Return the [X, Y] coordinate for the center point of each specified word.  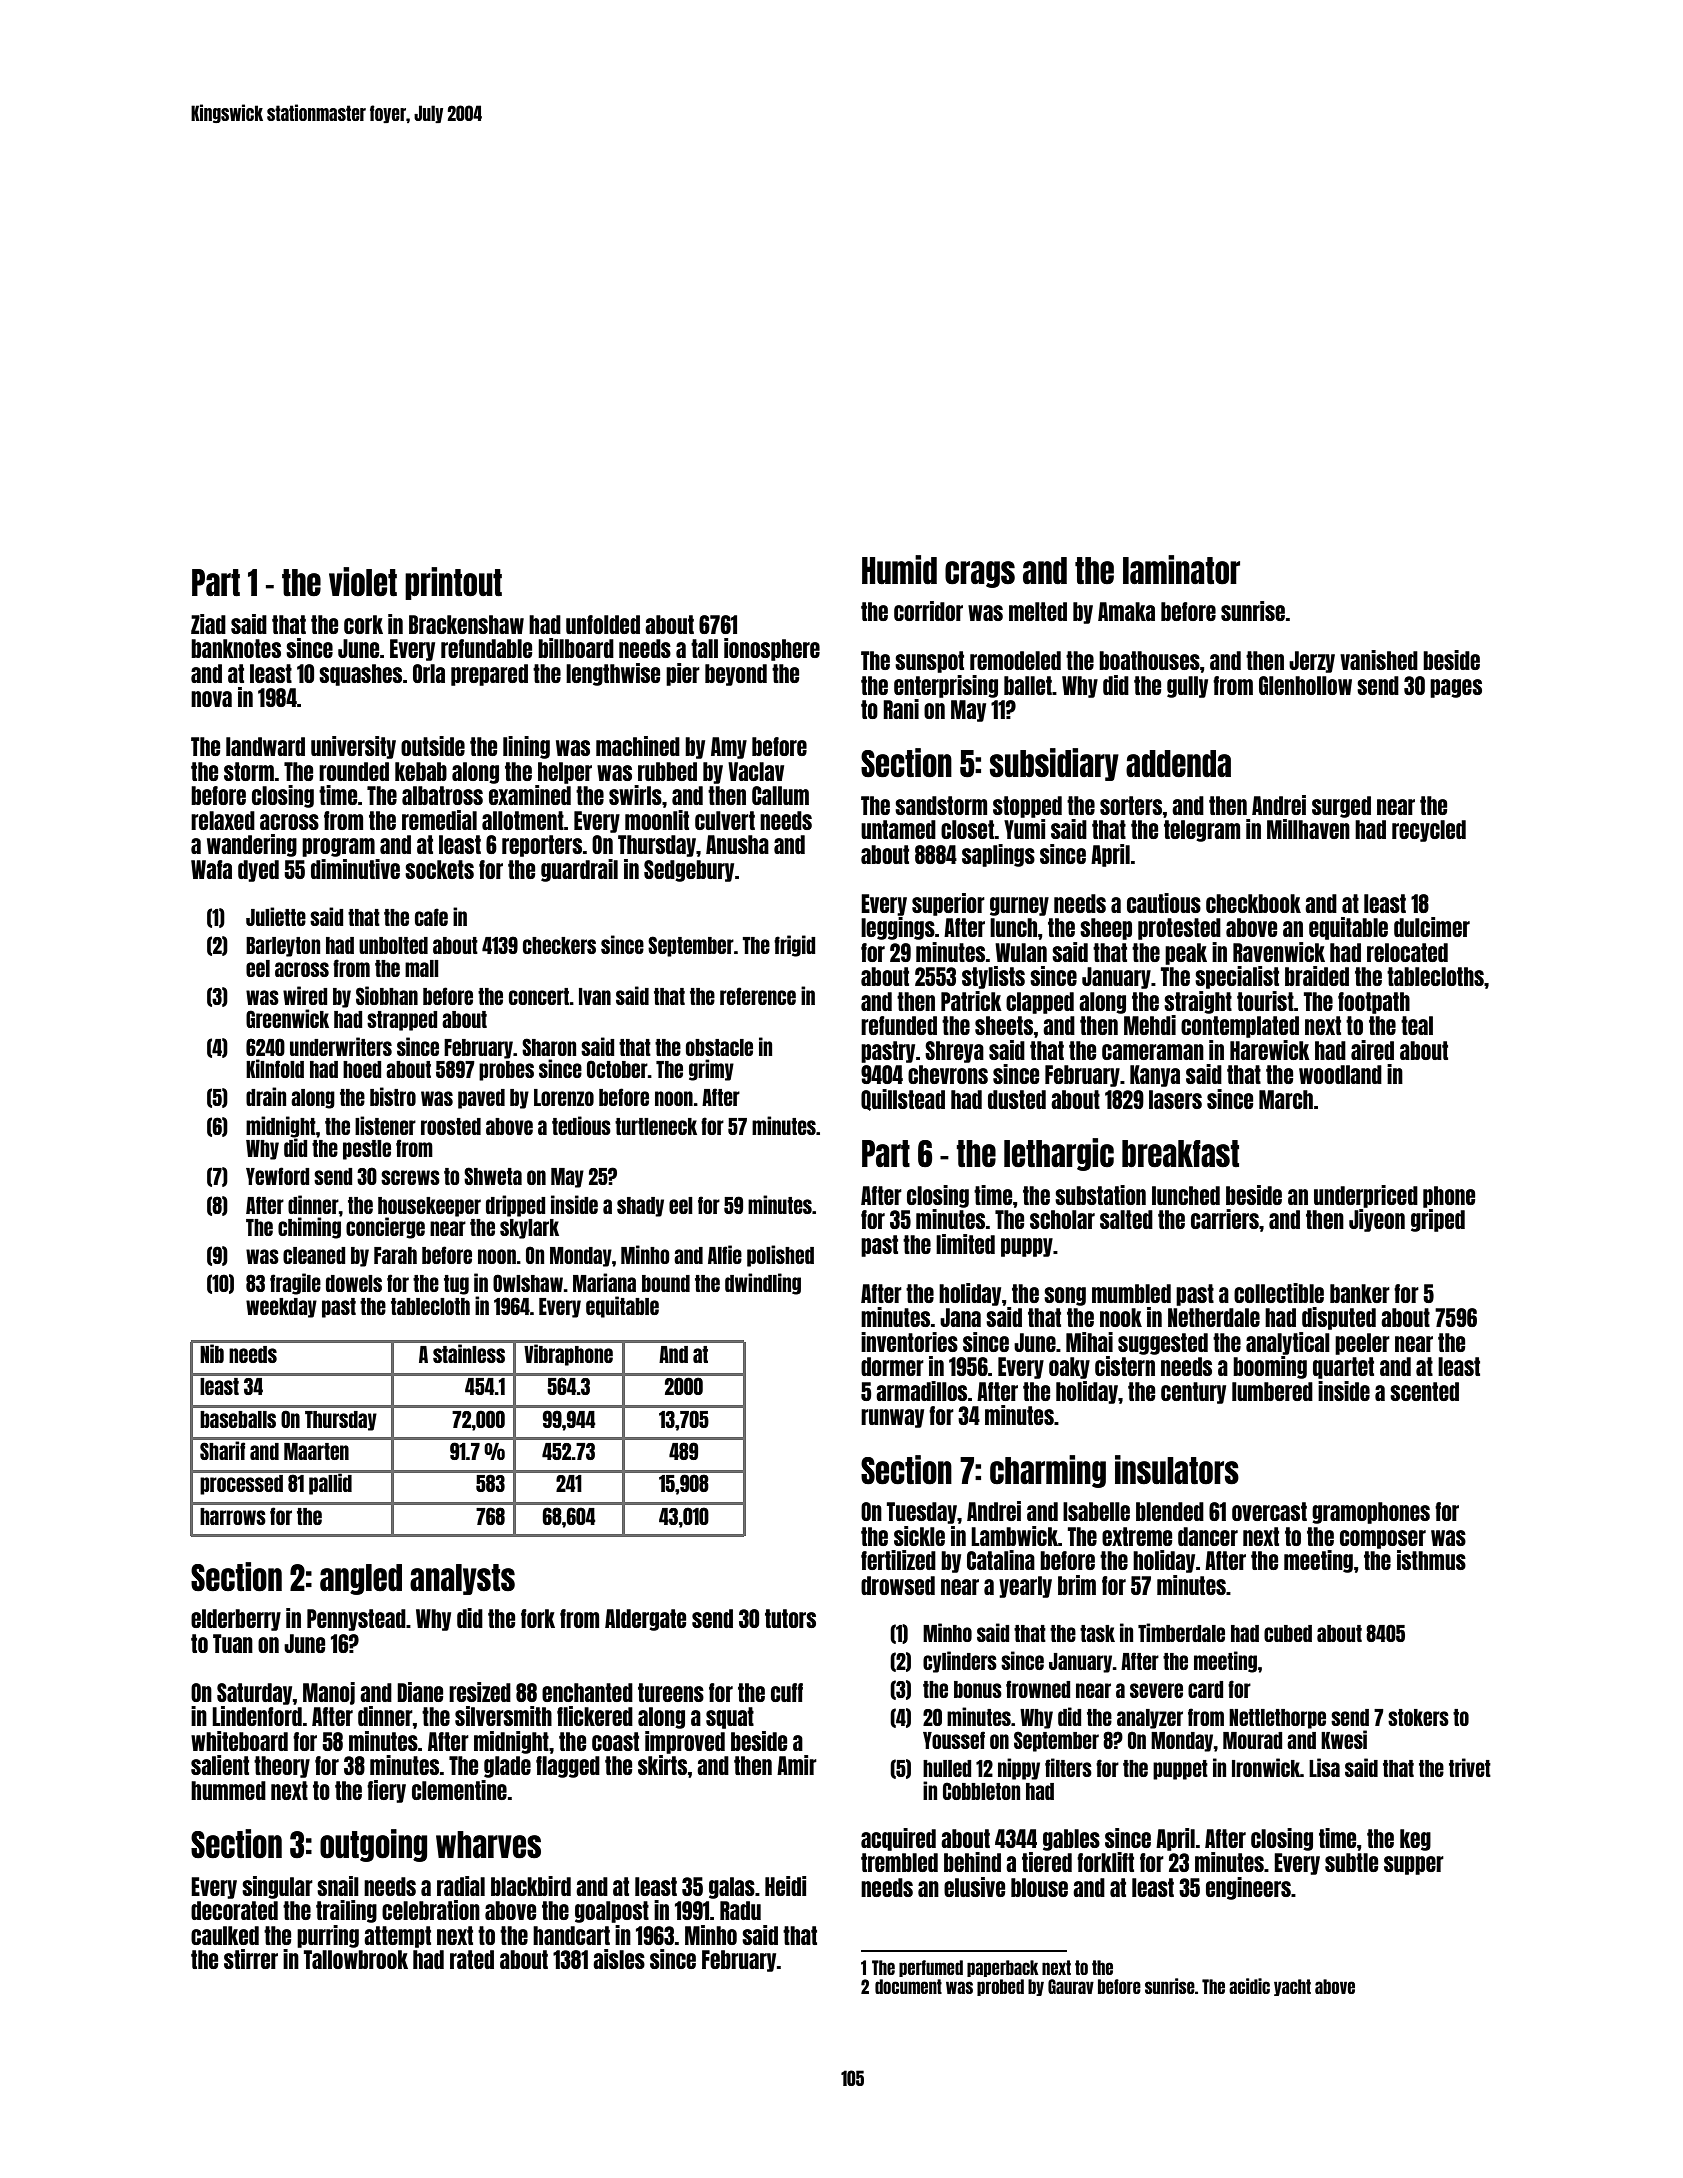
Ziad [208, 624]
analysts [462, 1579]
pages [1456, 688]
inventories [909, 1342]
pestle [367, 1150]
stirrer [251, 1959]
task [1097, 1633]
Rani [901, 709]
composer [1383, 1539]
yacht [1292, 1987]
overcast [1269, 1511]
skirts [663, 1765]
